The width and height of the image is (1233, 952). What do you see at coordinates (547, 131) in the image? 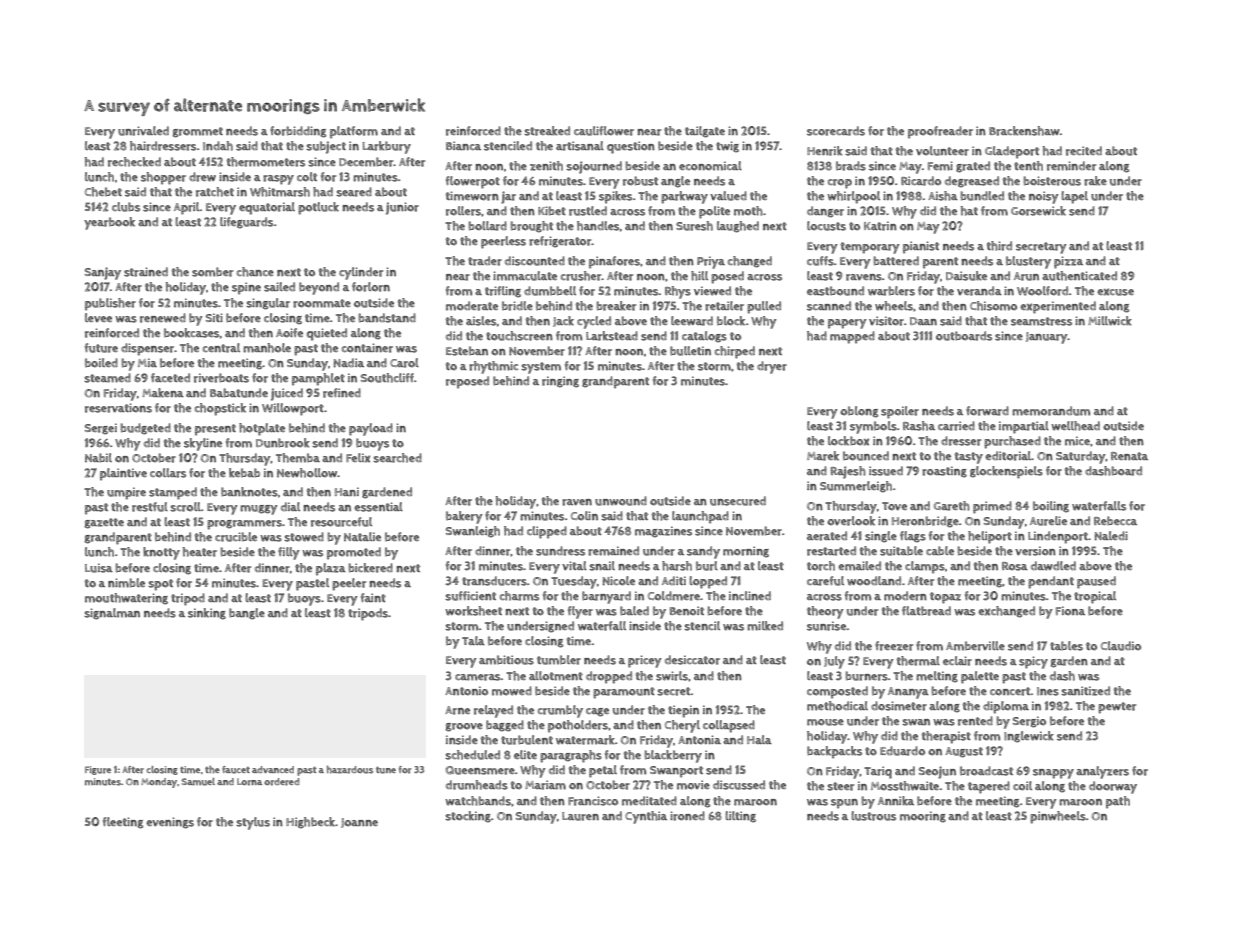
I see `streaked` at bounding box center [547, 131].
